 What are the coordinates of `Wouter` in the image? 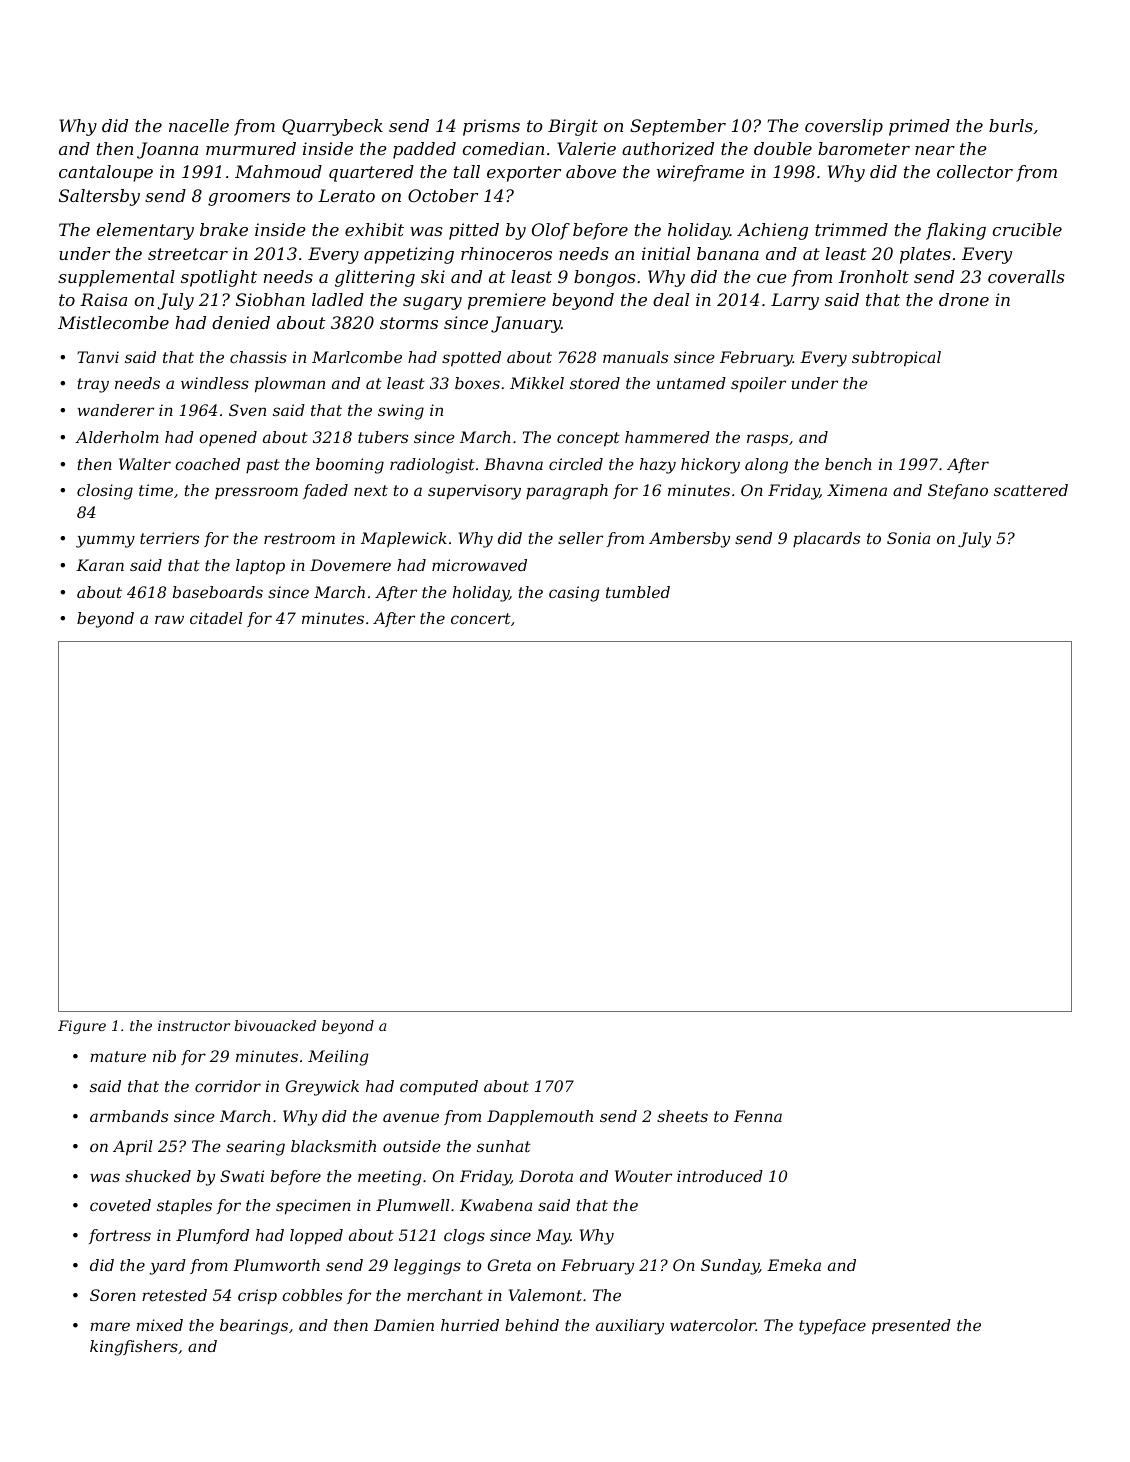 It's located at (643, 1176).
